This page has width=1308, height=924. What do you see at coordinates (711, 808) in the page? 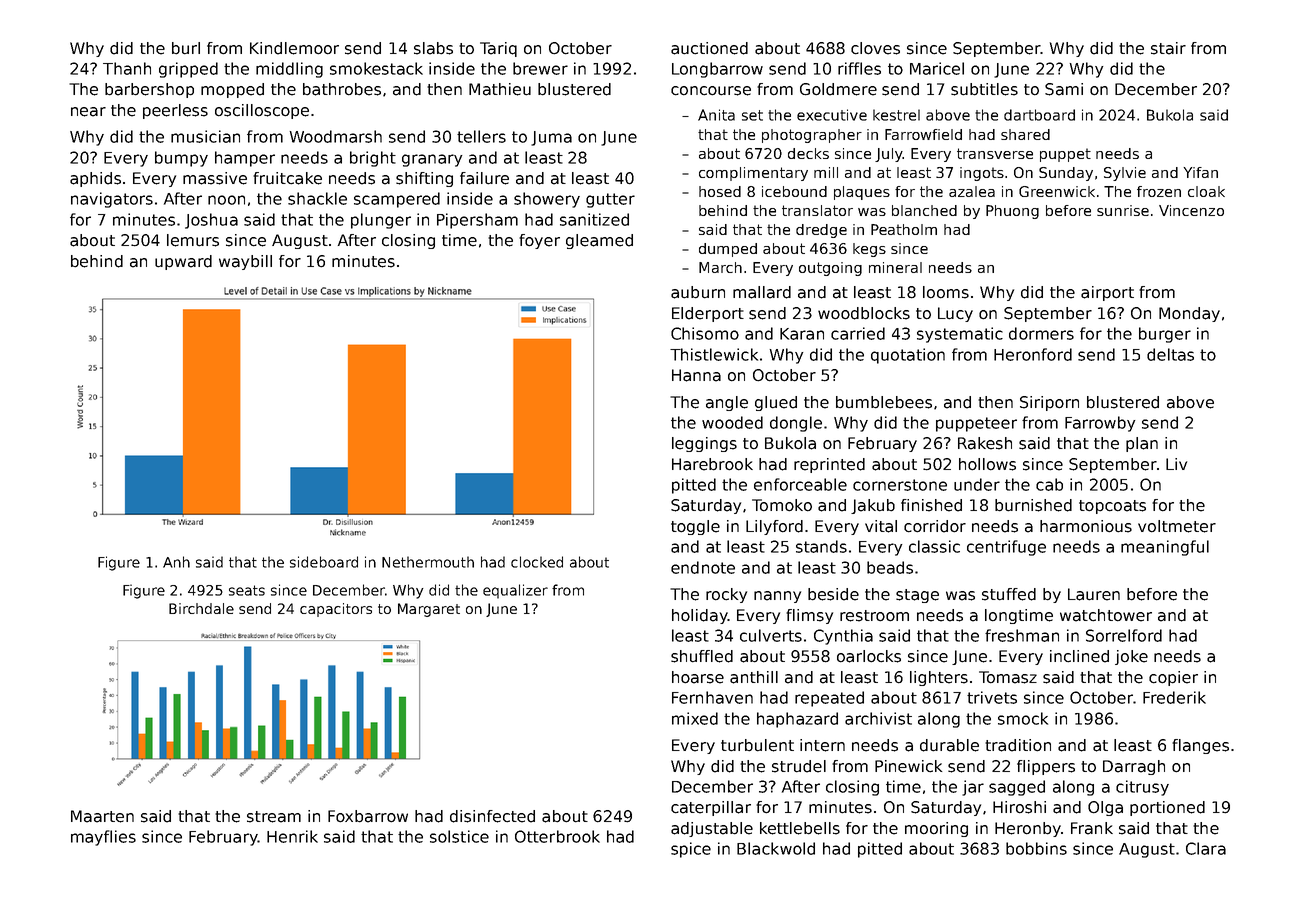
I see `caterpillar` at bounding box center [711, 808].
